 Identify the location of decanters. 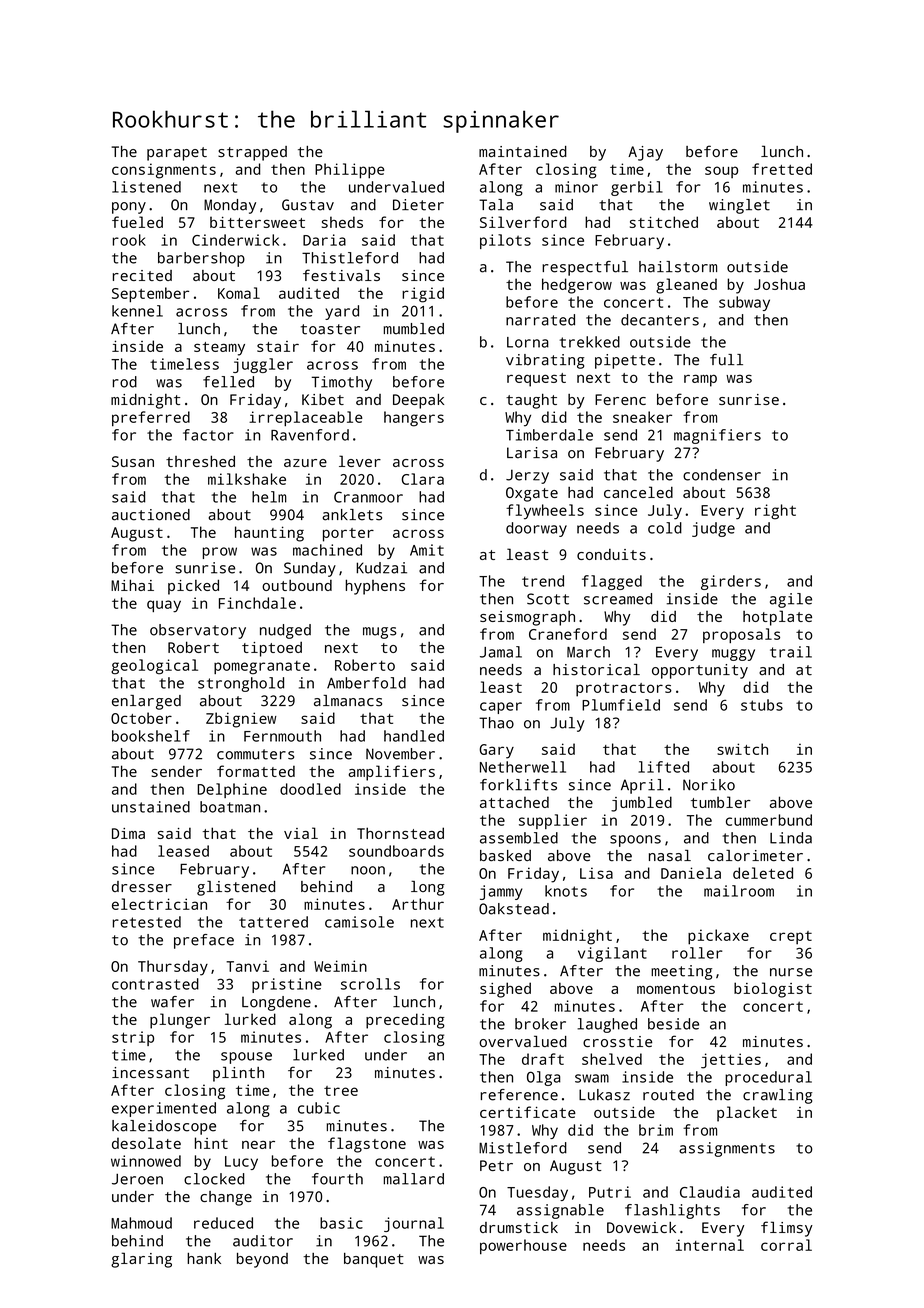
(660, 320).
